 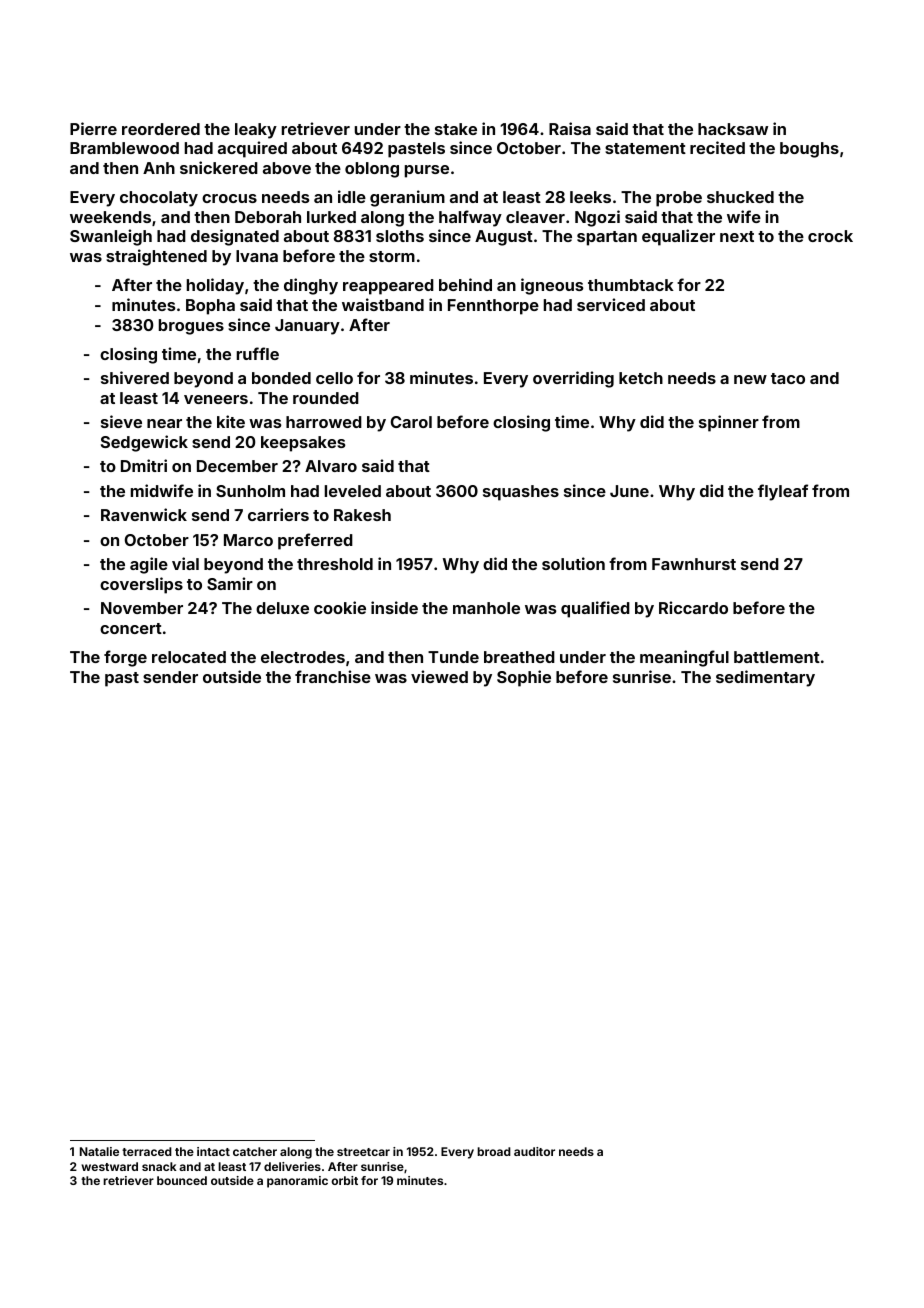 What do you see at coordinates (777, 657) in the screenshot?
I see `battlement` at bounding box center [777, 657].
